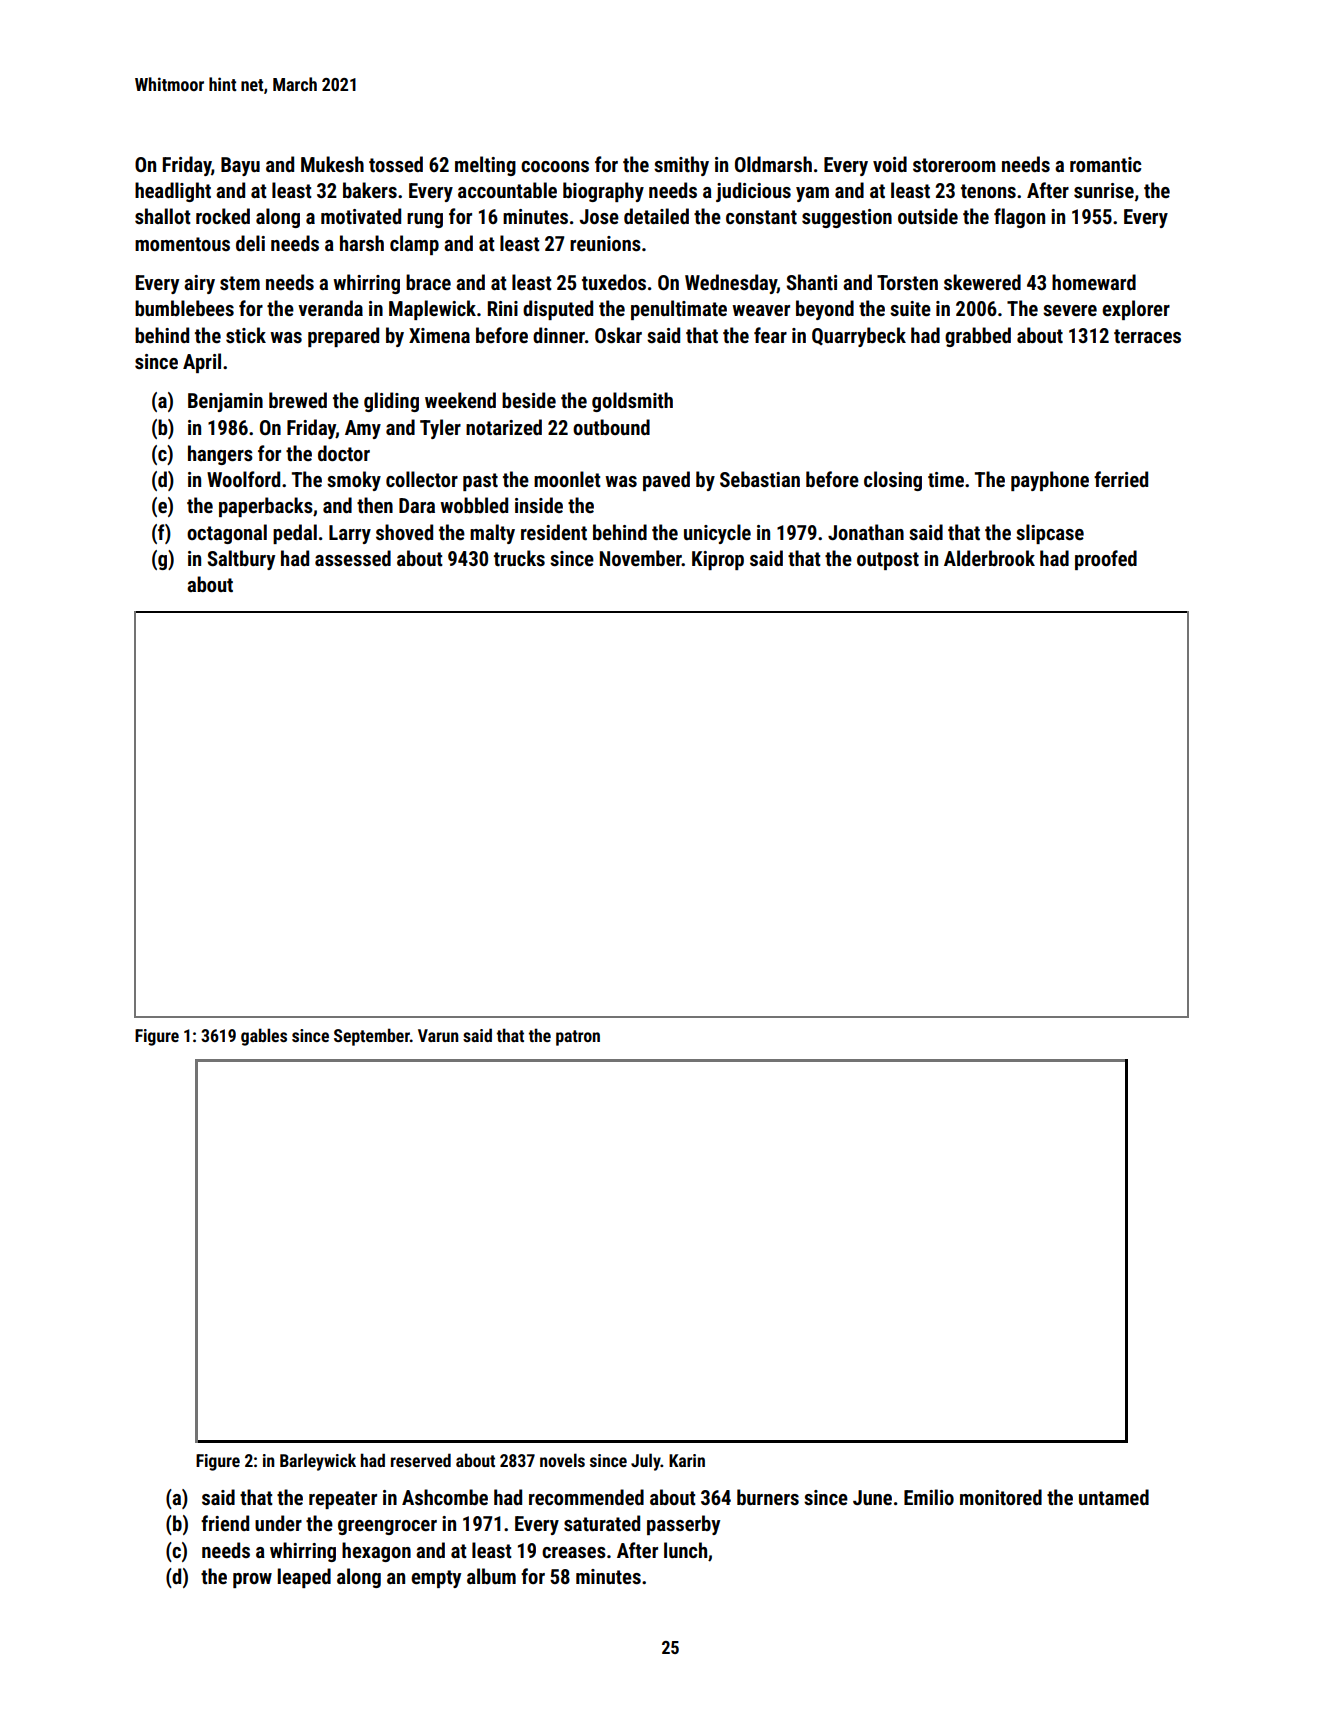 The height and width of the screenshot is (1712, 1323). What do you see at coordinates (241, 560) in the screenshot?
I see `Saltbury` at bounding box center [241, 560].
